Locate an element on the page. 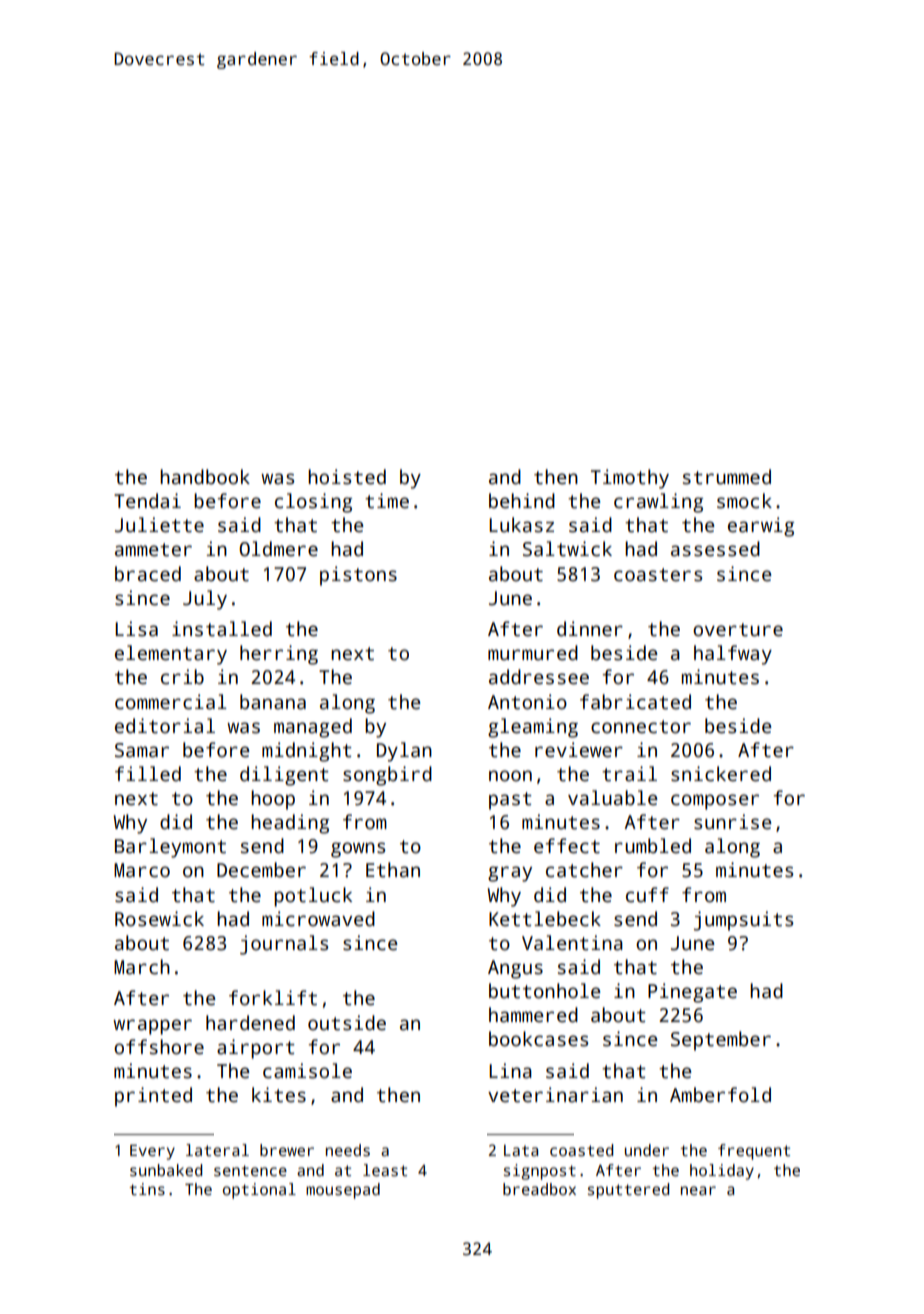 This image has width=924, height=1314. halfway is located at coordinates (733, 655).
